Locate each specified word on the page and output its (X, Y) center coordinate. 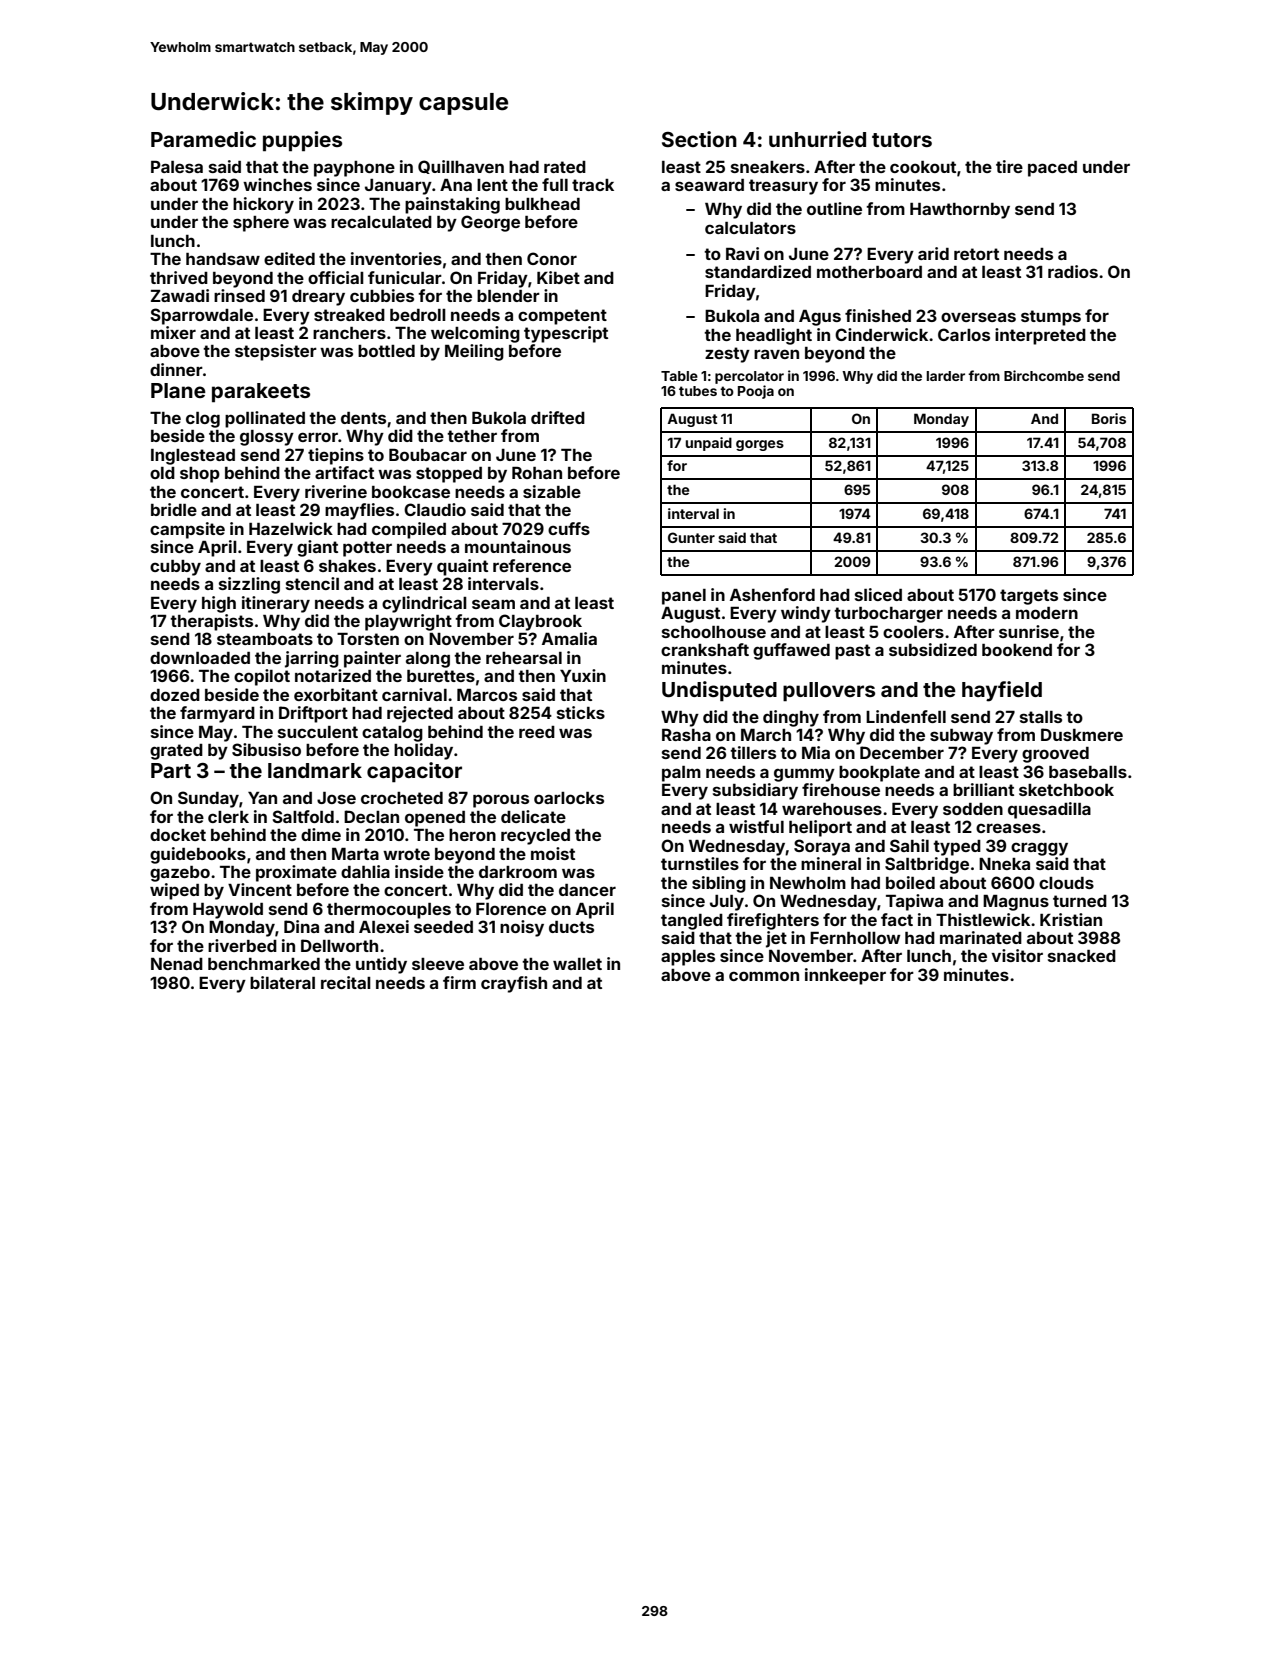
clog (203, 420)
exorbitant (336, 694)
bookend (1017, 650)
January (398, 187)
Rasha (686, 735)
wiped (174, 891)
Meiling (474, 352)
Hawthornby (960, 211)
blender (508, 296)
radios (1073, 271)
